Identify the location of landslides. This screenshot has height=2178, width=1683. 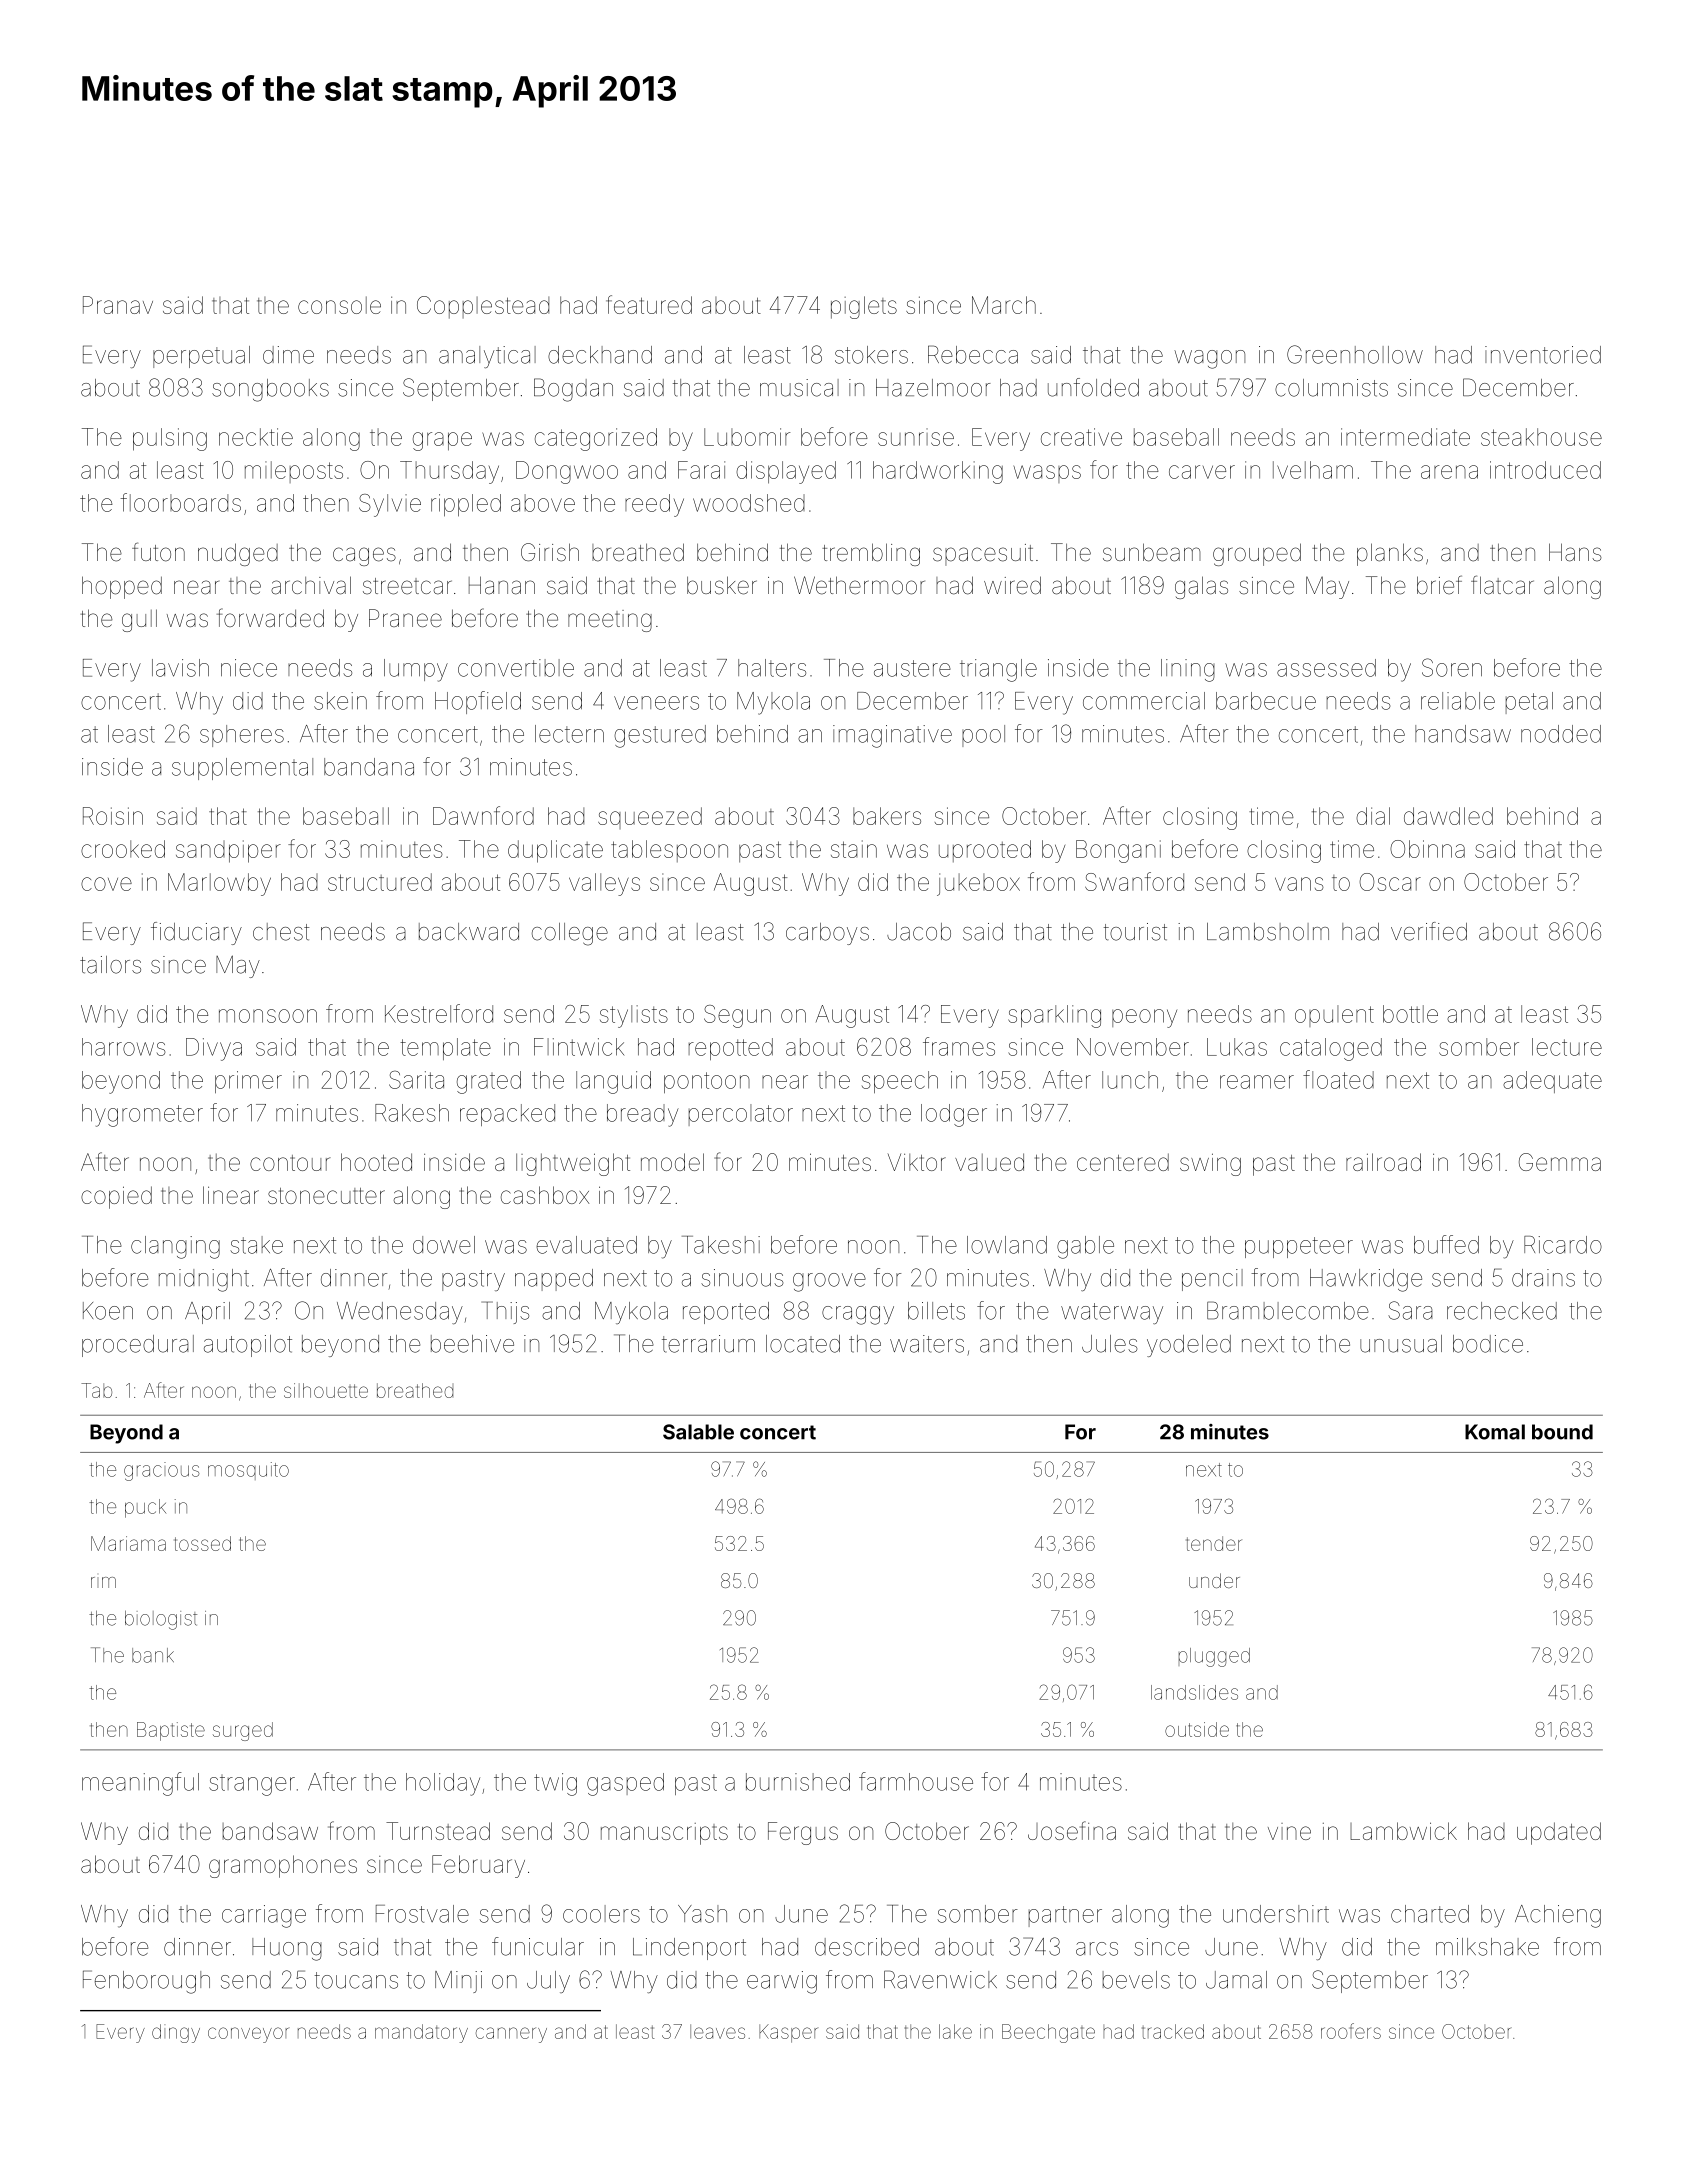
(1194, 1692).
